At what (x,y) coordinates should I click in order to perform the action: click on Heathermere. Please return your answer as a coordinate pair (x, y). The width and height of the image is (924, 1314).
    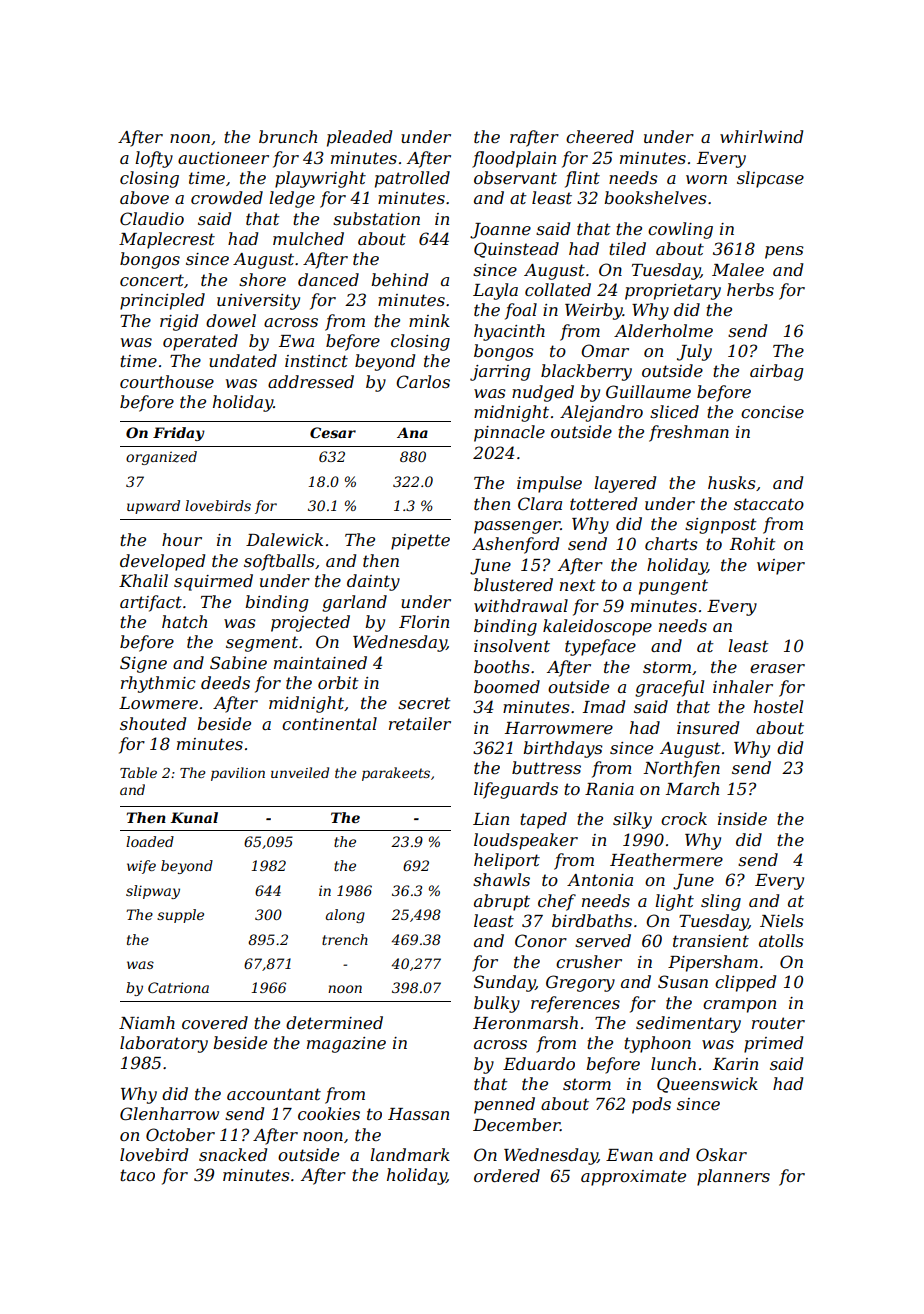
    Looking at the image, I should click on (666, 859).
